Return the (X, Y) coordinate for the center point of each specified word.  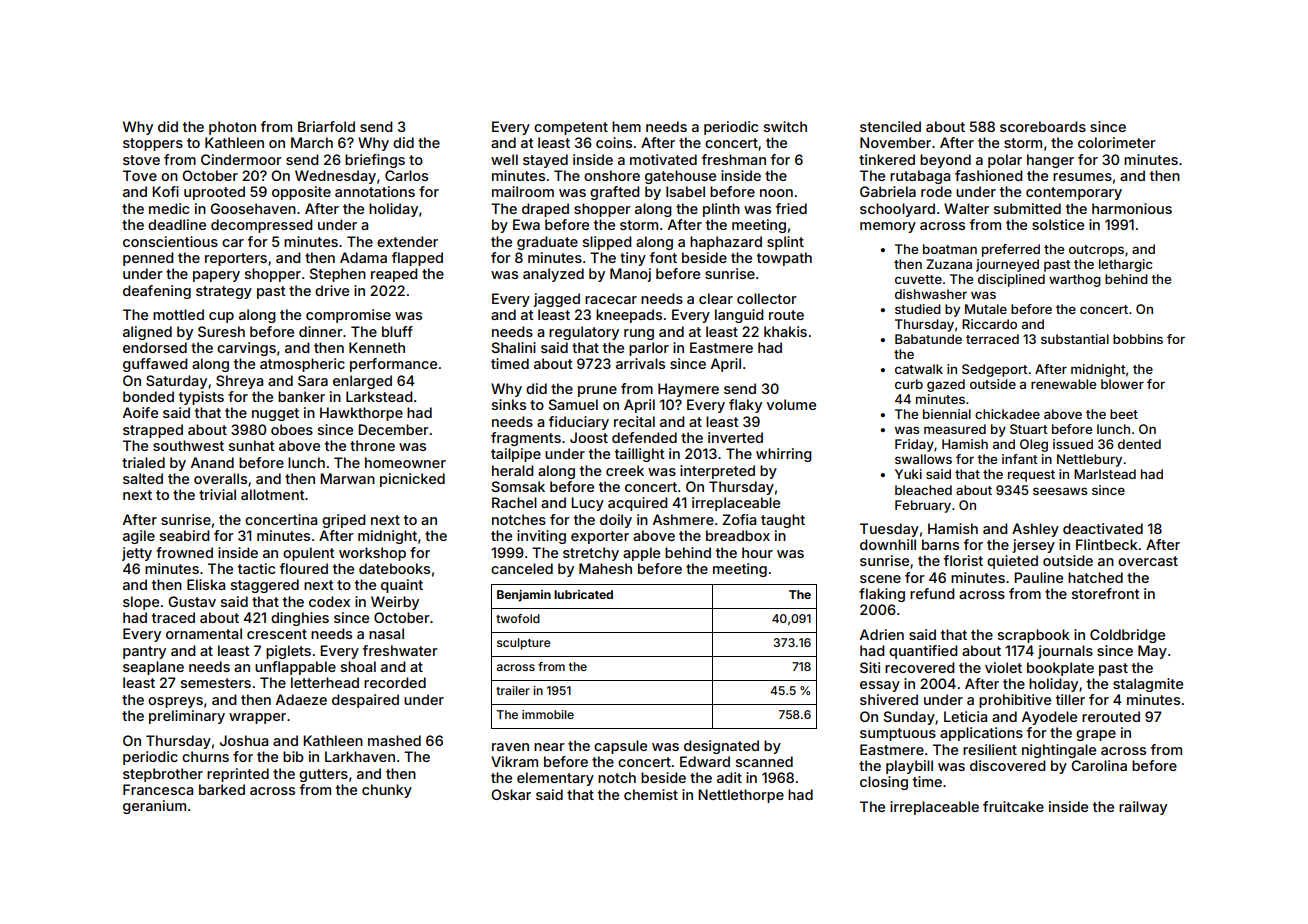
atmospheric (302, 365)
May (1152, 652)
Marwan (347, 478)
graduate (547, 243)
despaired (365, 701)
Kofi (165, 191)
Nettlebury (1089, 460)
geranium (154, 807)
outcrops (1096, 251)
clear (716, 298)
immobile (548, 714)
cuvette (918, 279)
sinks (509, 404)
